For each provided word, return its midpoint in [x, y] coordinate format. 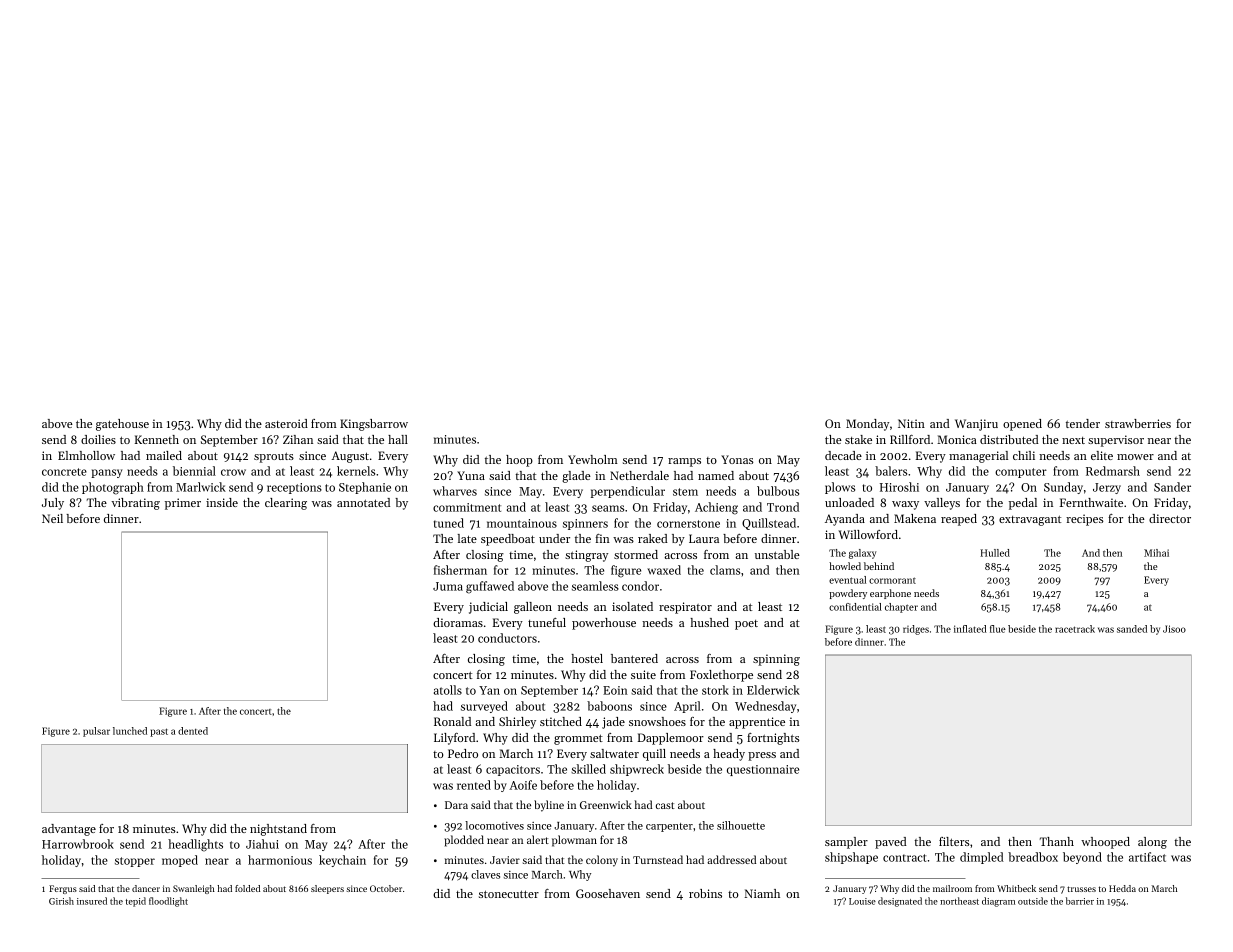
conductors [507, 638]
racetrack [1075, 629]
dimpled [982, 858]
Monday [867, 425]
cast [665, 805]
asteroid [286, 423]
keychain [342, 861]
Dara [456, 805]
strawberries [1138, 423]
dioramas [458, 622]
